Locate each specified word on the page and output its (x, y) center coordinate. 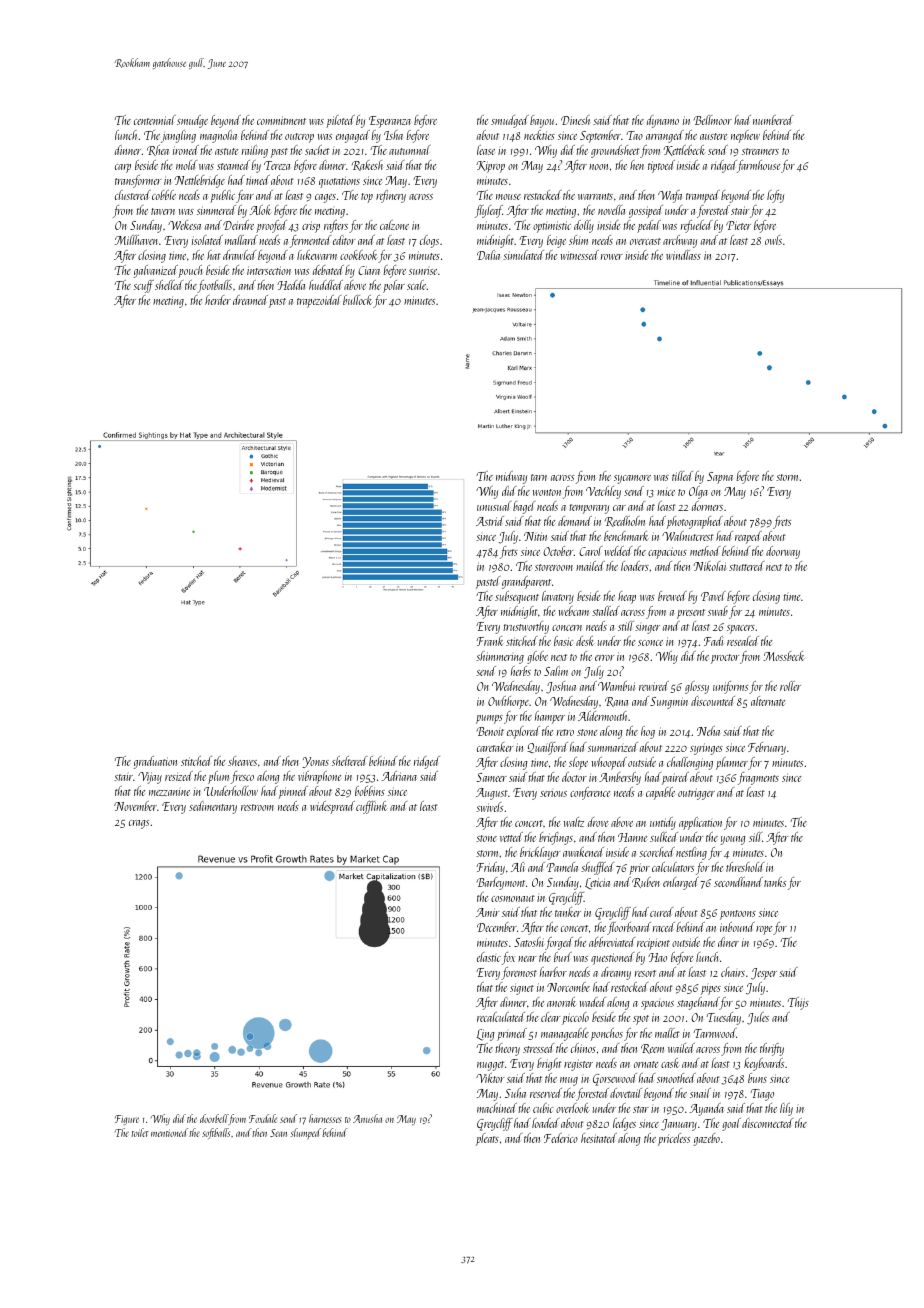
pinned (293, 792)
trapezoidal (319, 301)
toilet (140, 1132)
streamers (760, 151)
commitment (281, 120)
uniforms (730, 687)
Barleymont (501, 883)
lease (486, 150)
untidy (663, 823)
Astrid (490, 521)
